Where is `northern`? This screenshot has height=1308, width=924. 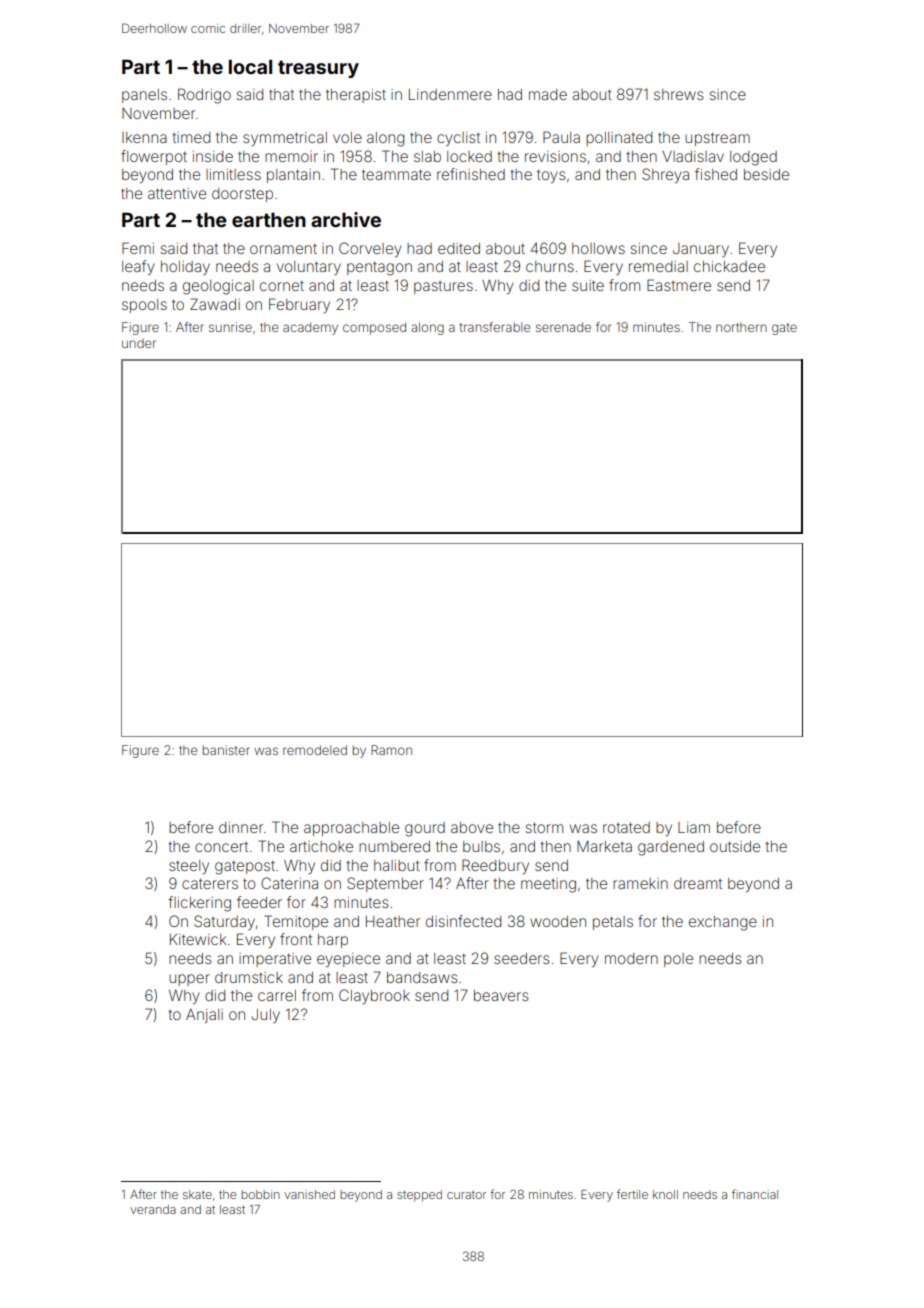 northern is located at coordinates (741, 327).
